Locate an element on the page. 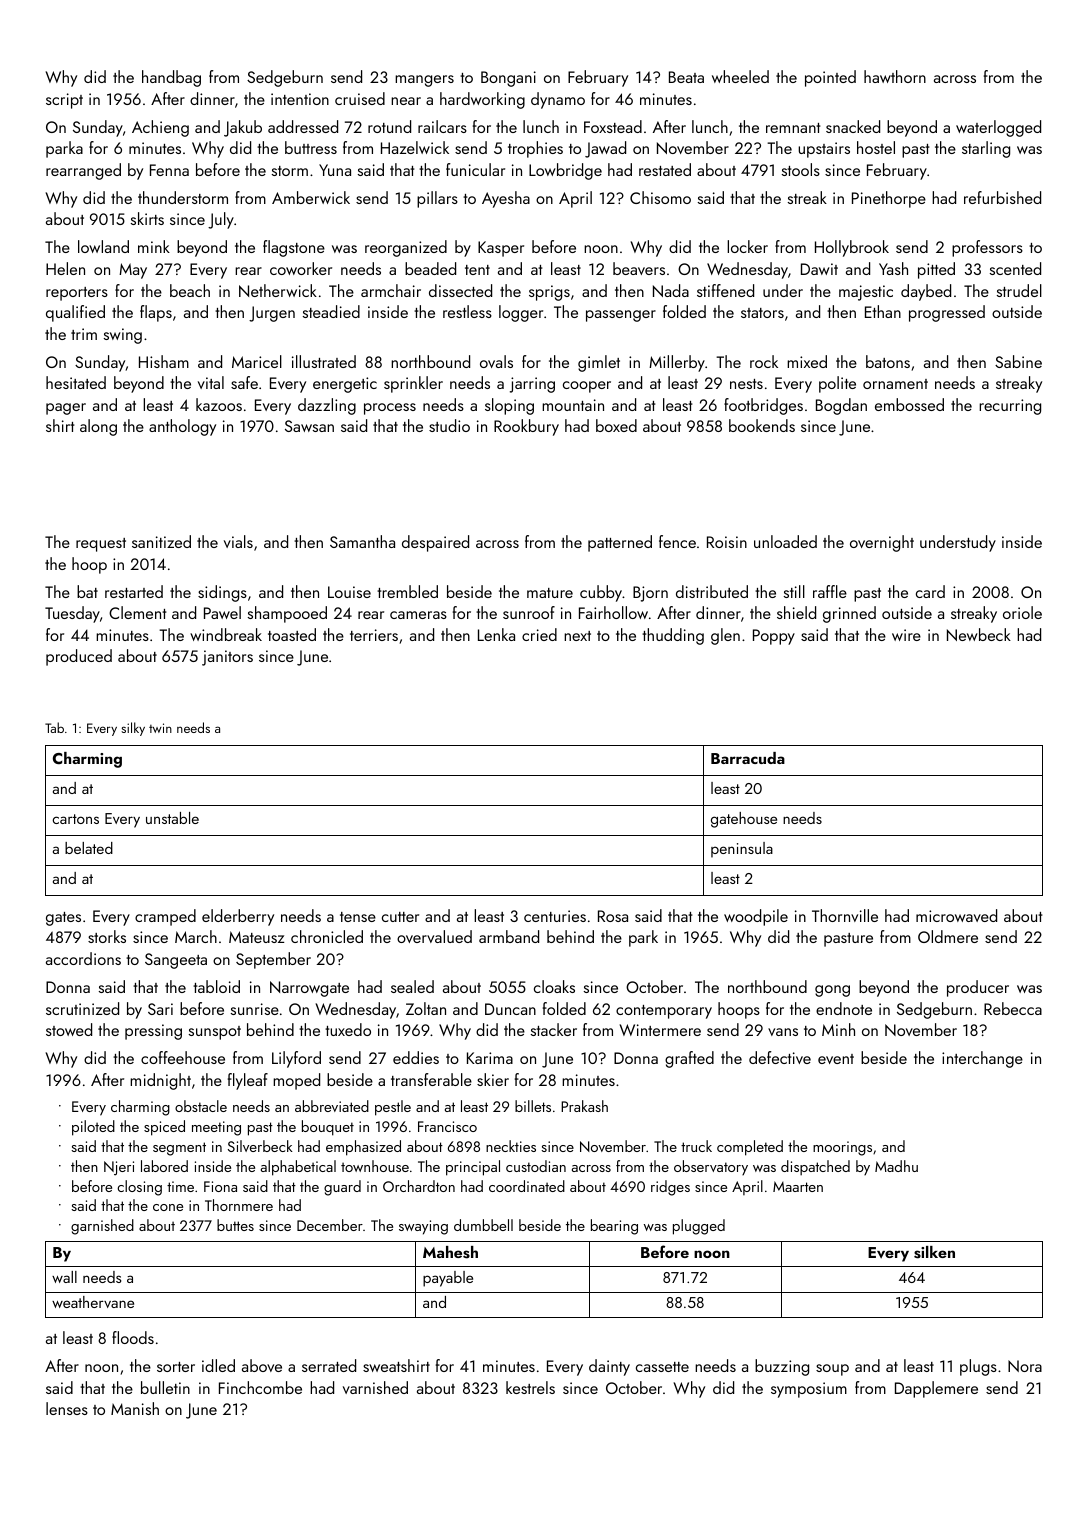  grafted is located at coordinates (689, 1059).
